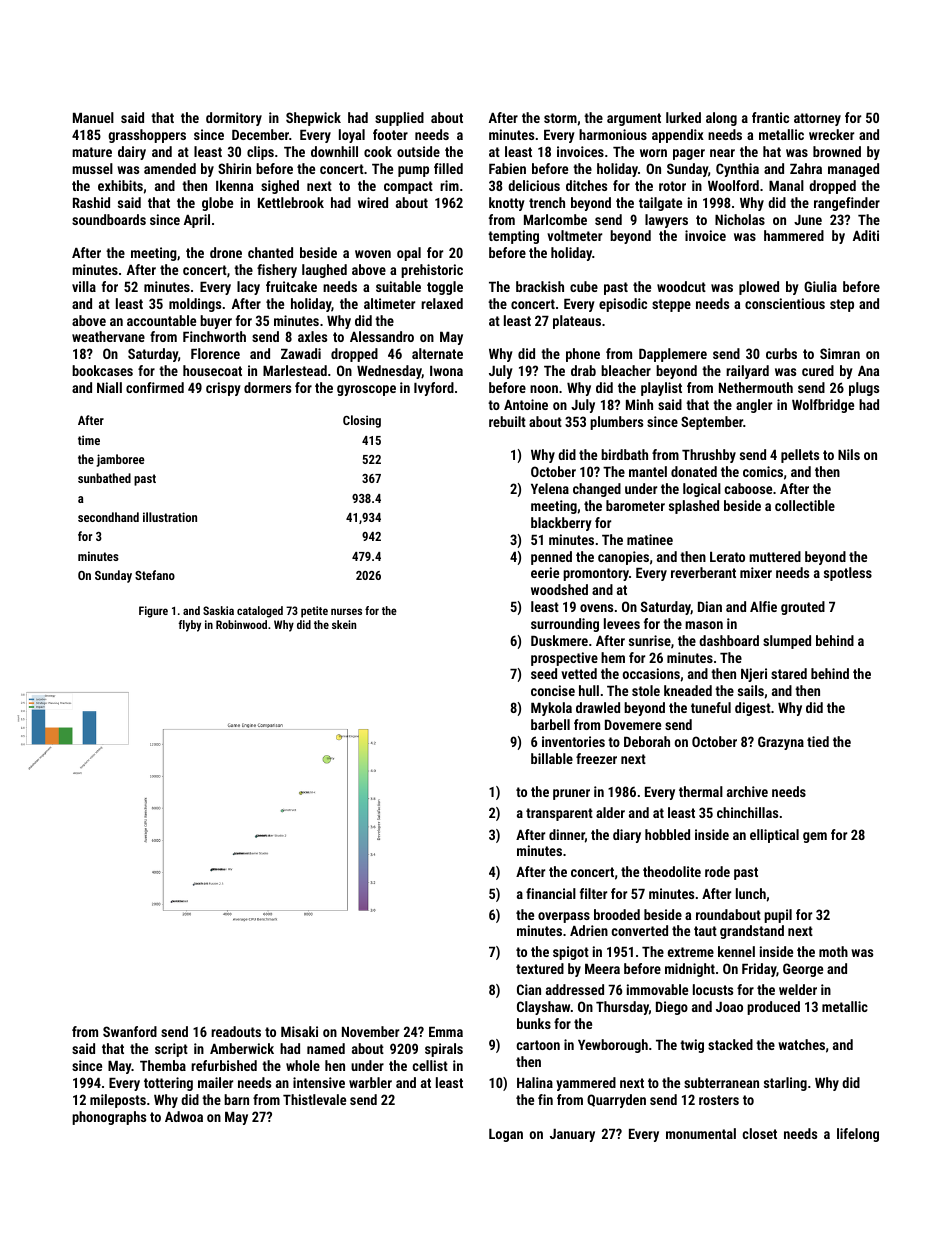 This screenshot has width=952, height=1233. Describe the element at coordinates (399, 119) in the screenshot. I see `supplied` at that location.
